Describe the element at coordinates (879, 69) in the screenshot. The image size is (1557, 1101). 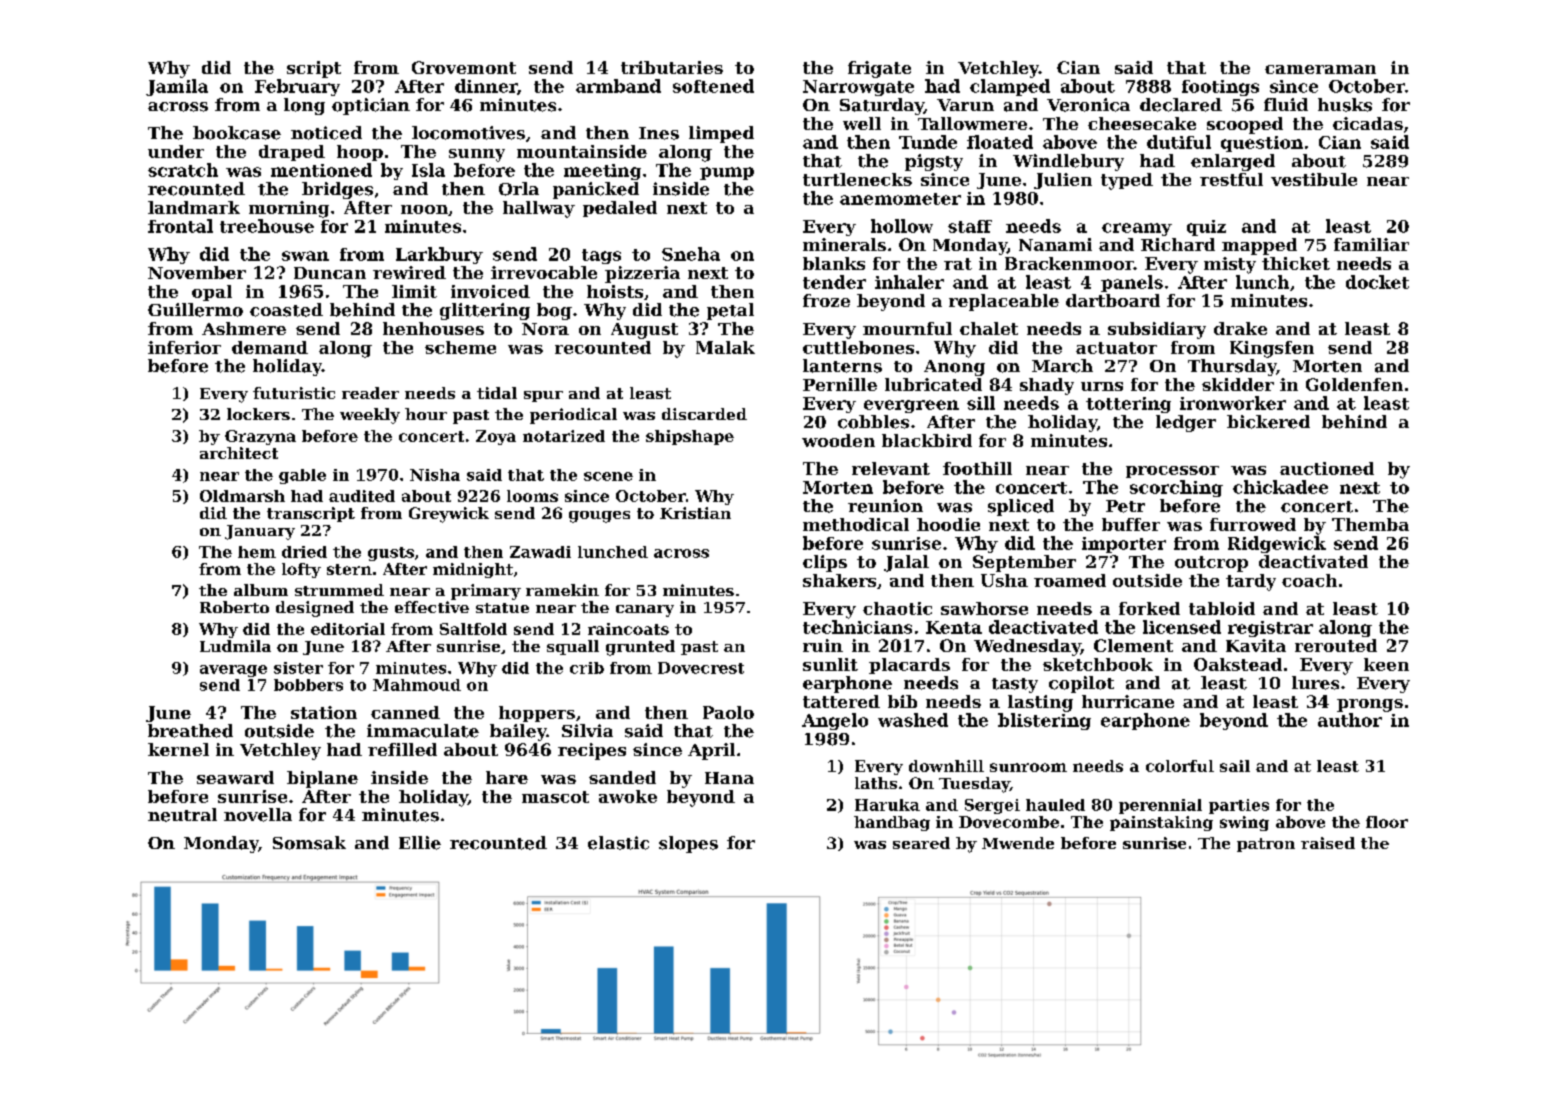
I see `frigate` at that location.
